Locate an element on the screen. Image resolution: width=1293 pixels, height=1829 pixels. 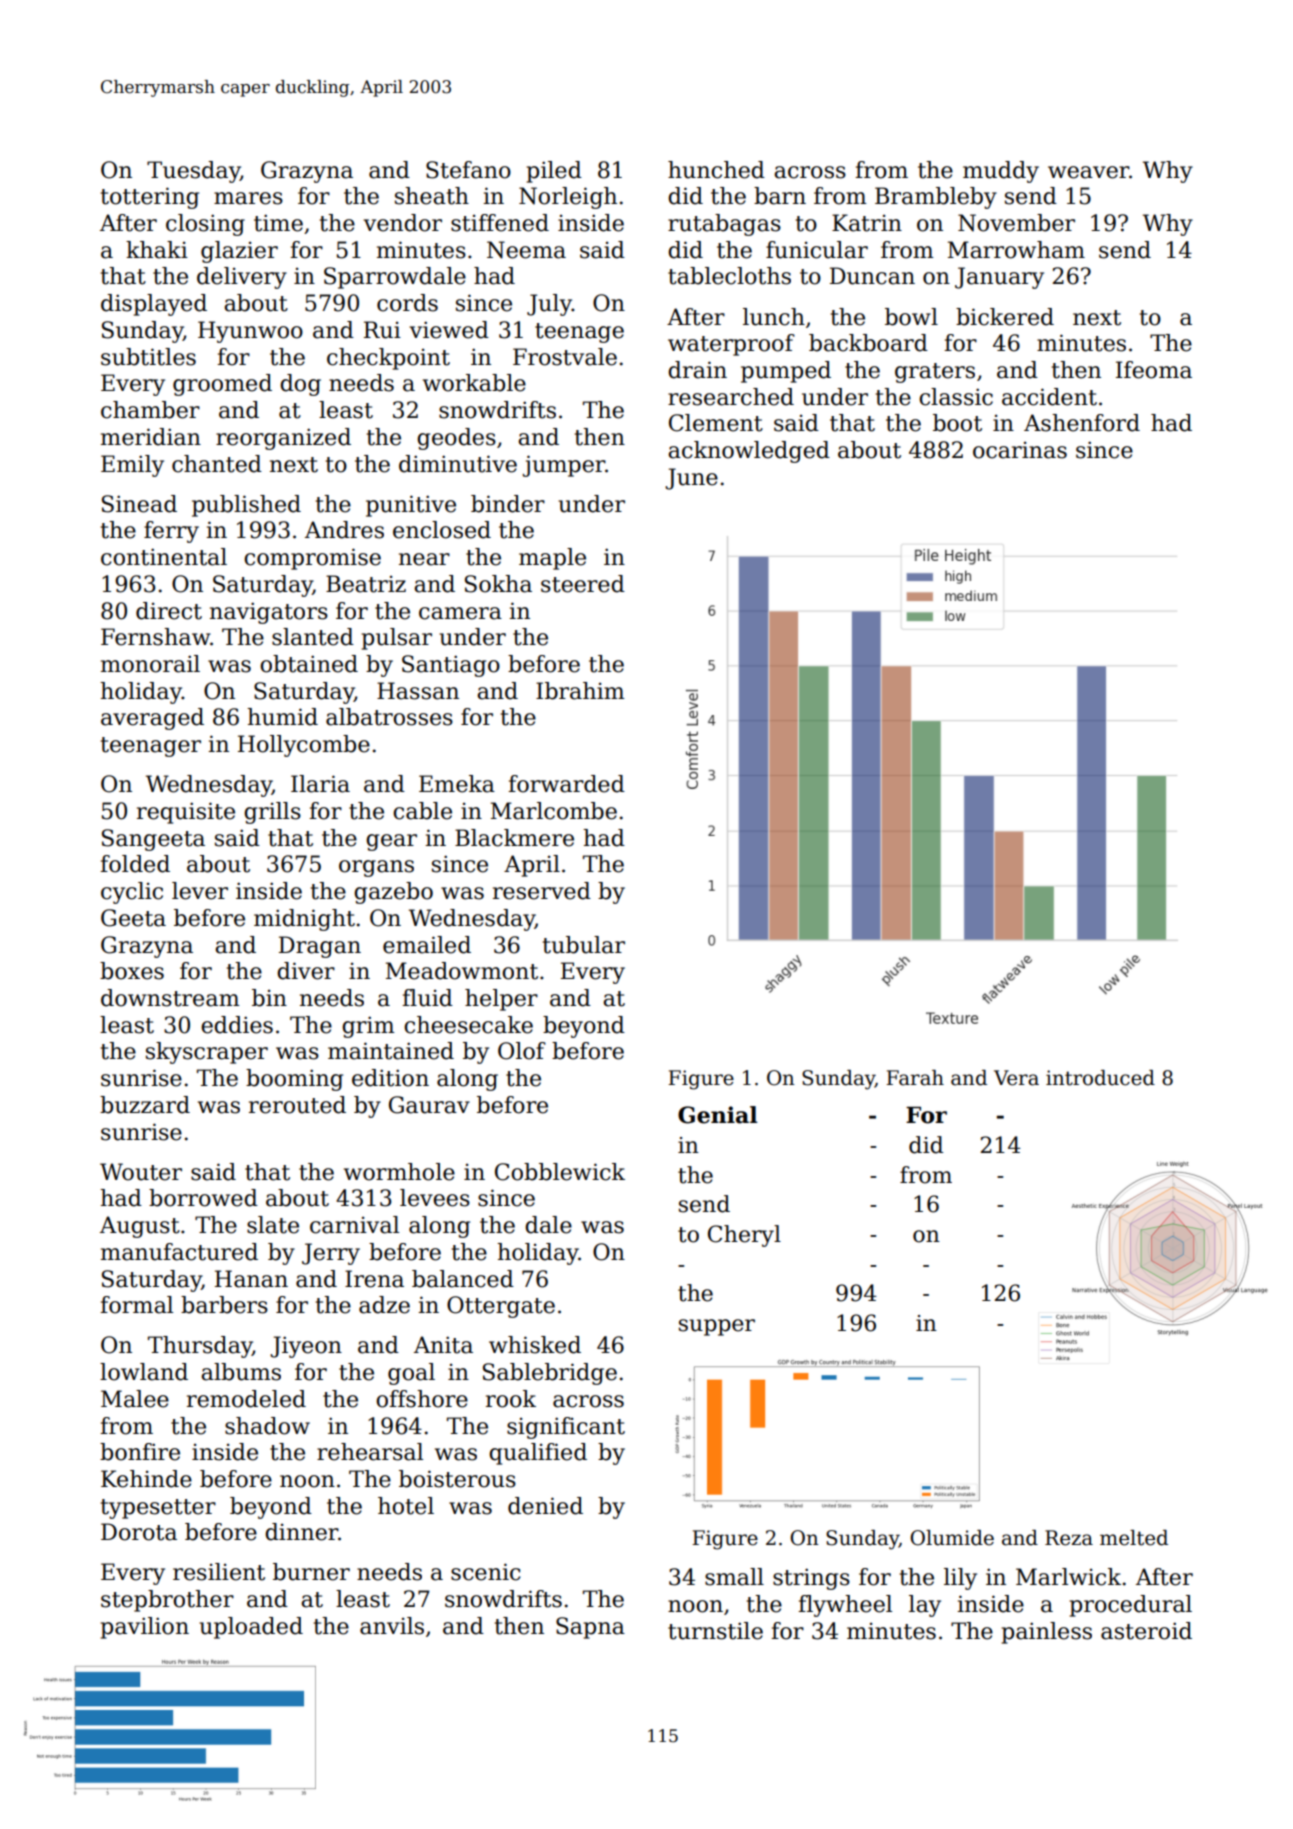
Ifeoma is located at coordinates (1154, 370).
